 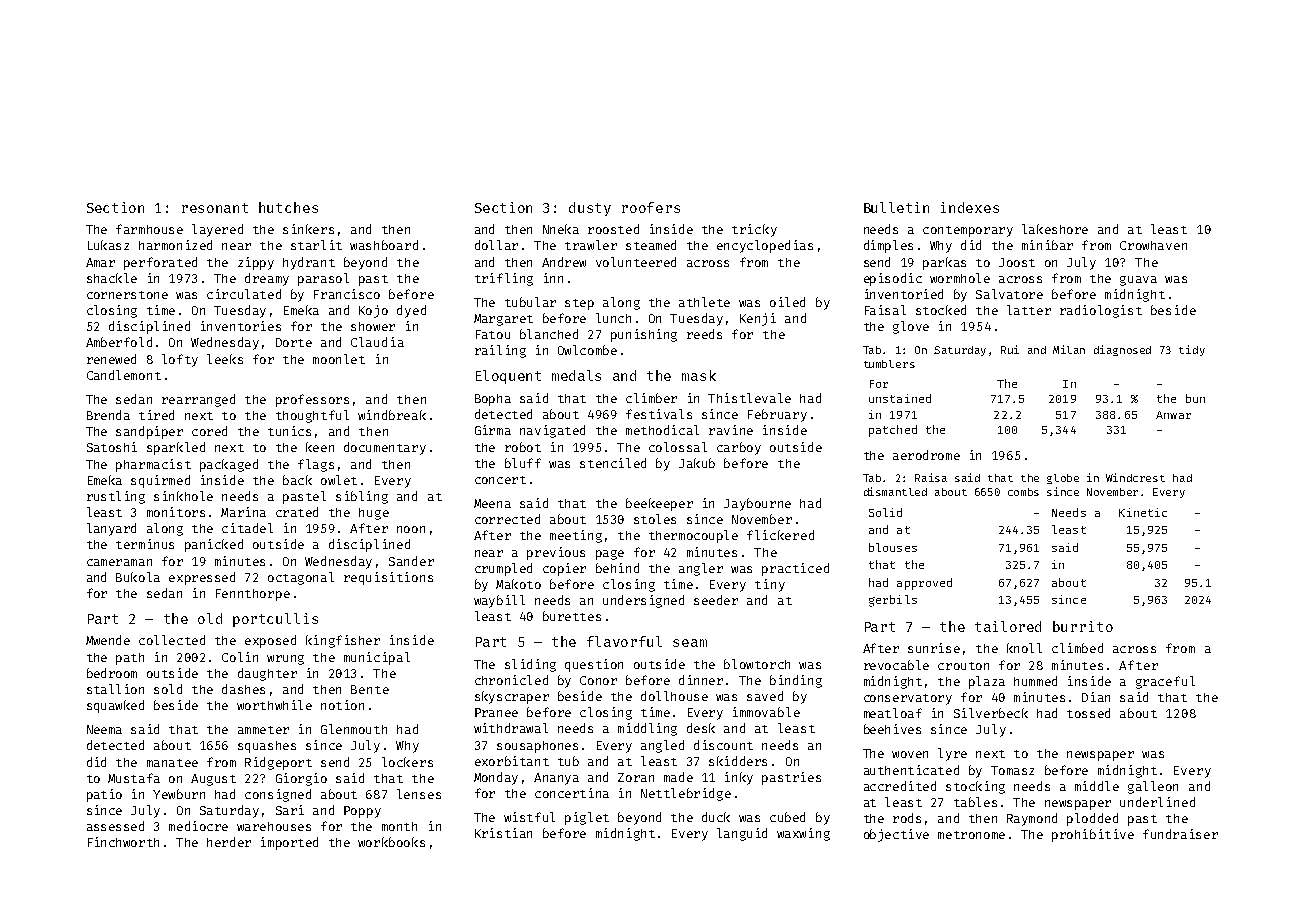 What do you see at coordinates (686, 794) in the document?
I see `Nettlebridge` at bounding box center [686, 794].
